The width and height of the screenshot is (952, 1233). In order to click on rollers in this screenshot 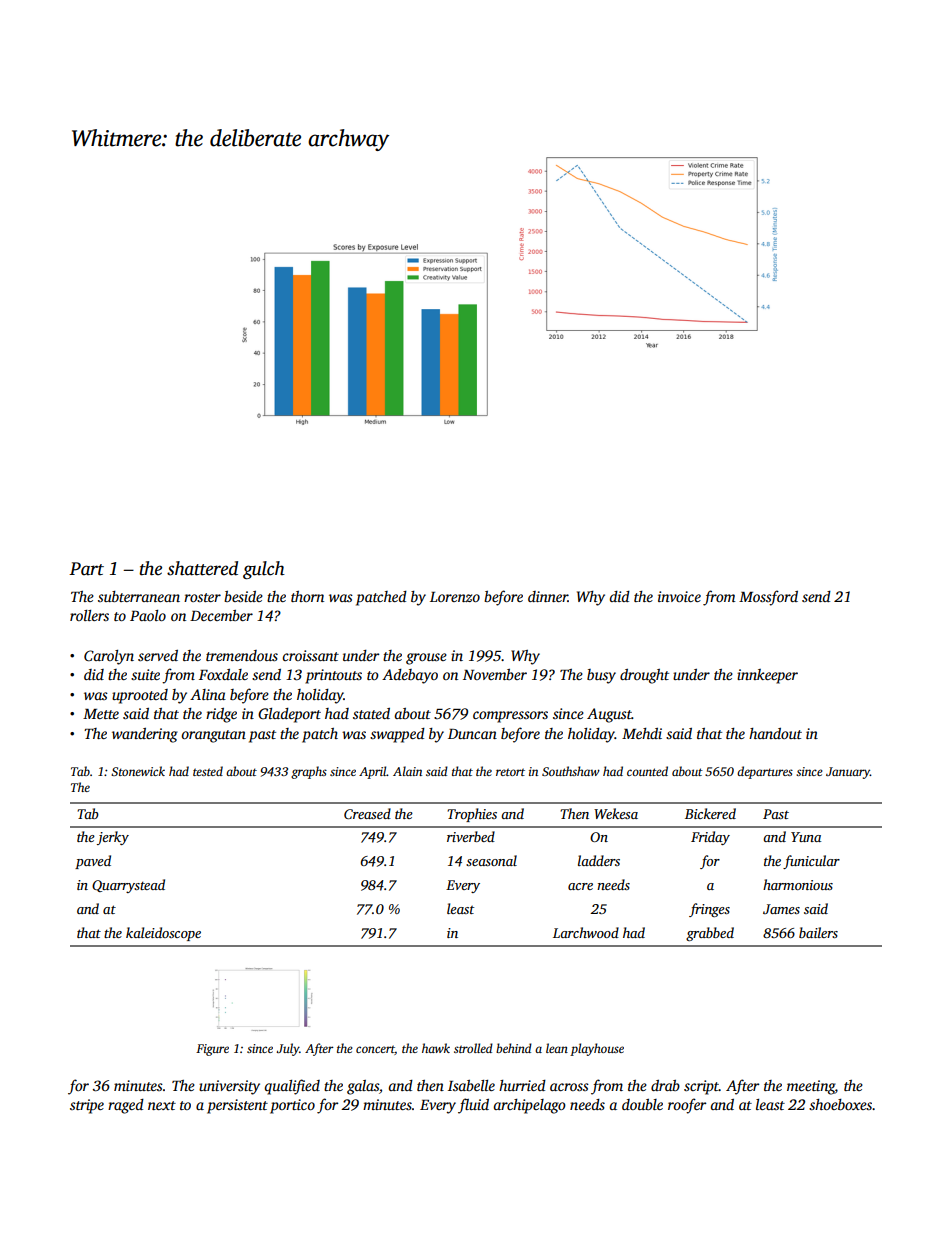, I will do `click(89, 615)`.
